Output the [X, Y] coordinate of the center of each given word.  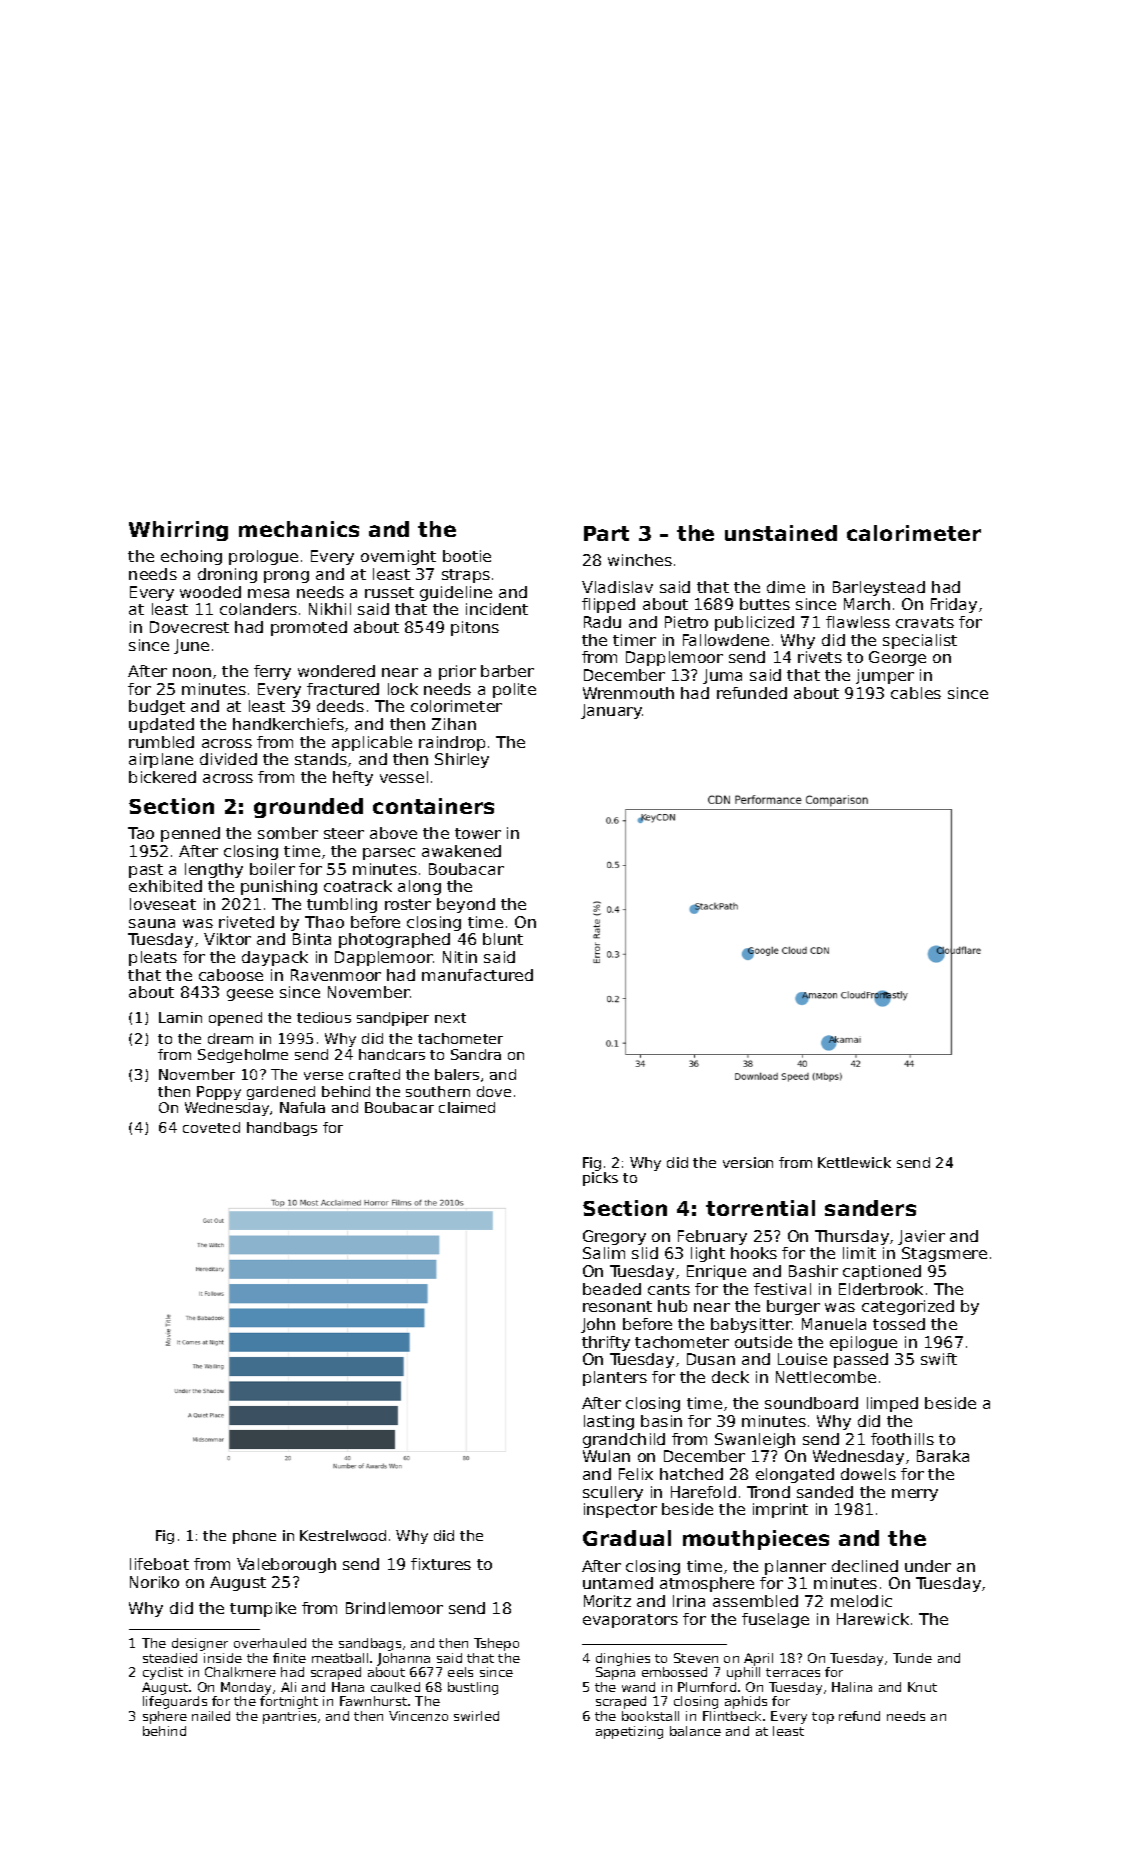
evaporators [630, 1621]
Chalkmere [240, 1672]
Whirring [178, 531]
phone [254, 1537]
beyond [466, 905]
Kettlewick [854, 1162]
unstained [781, 533]
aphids [746, 1702]
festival [782, 1289]
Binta [312, 939]
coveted [211, 1127]
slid [645, 1253]
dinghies [623, 1659]
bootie [467, 556]
